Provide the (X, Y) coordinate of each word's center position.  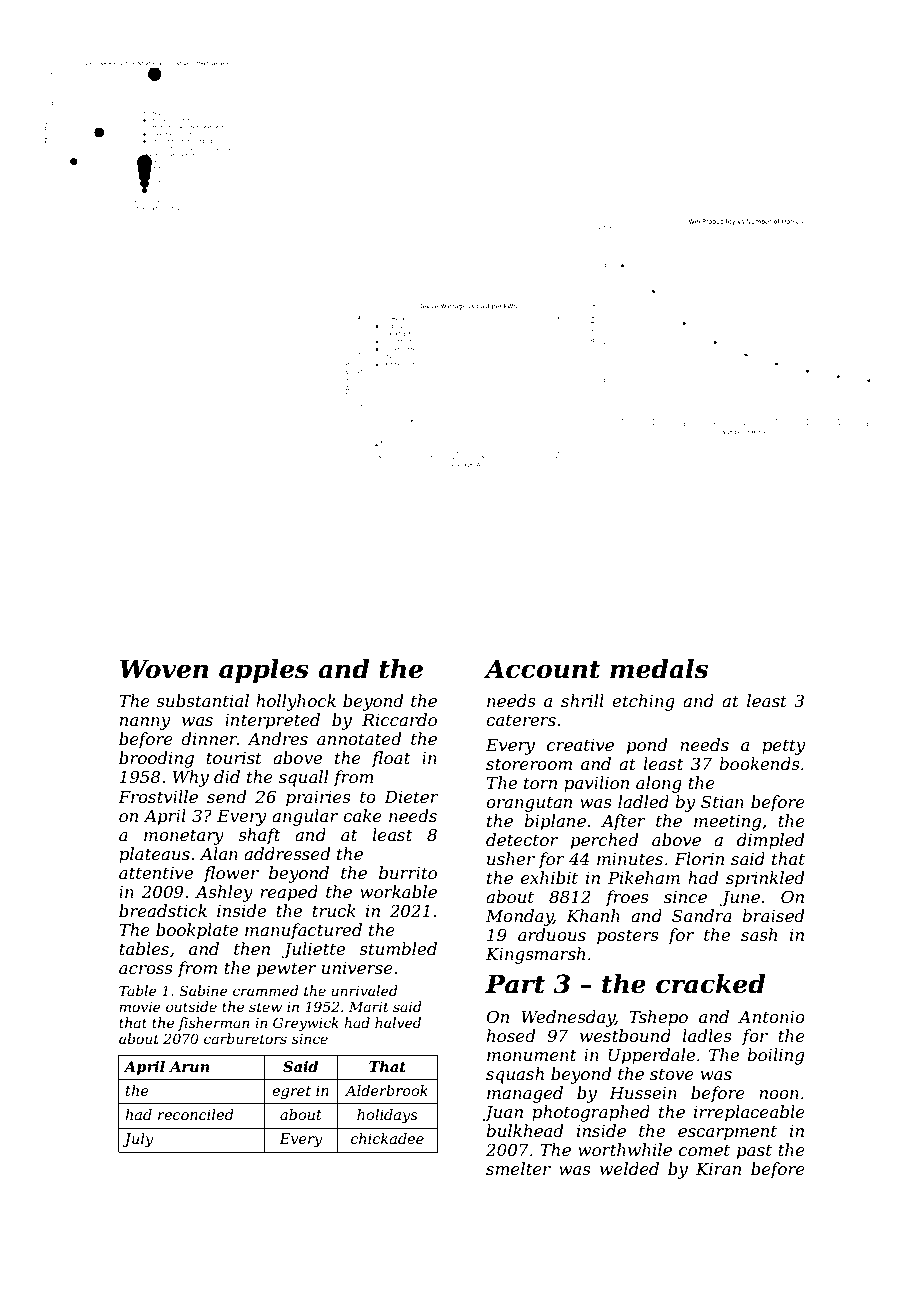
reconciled (196, 1114)
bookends (759, 763)
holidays (387, 1116)
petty (783, 747)
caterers (521, 720)
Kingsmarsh (535, 955)
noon (779, 1094)
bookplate (197, 931)
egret (291, 1092)
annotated (359, 738)
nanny (145, 723)
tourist (234, 758)
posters (628, 937)
